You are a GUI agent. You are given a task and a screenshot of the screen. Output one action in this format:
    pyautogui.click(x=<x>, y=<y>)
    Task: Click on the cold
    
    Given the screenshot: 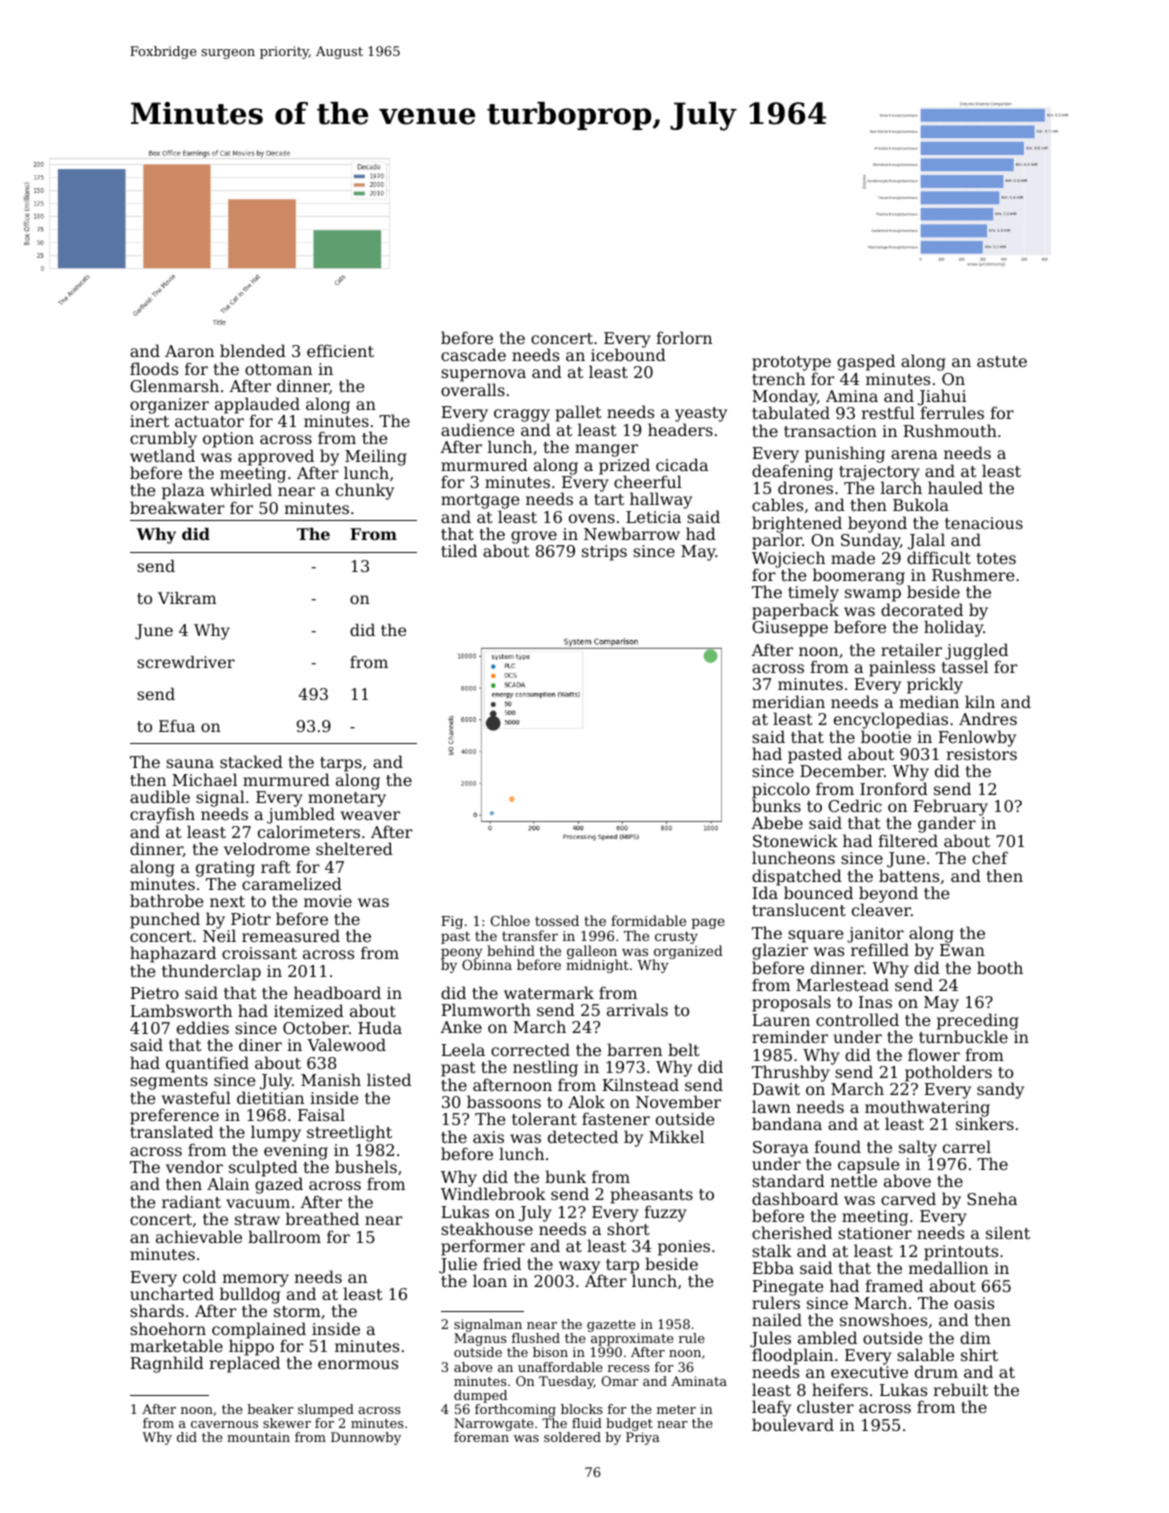 What is the action you would take?
    pyautogui.click(x=199, y=1276)
